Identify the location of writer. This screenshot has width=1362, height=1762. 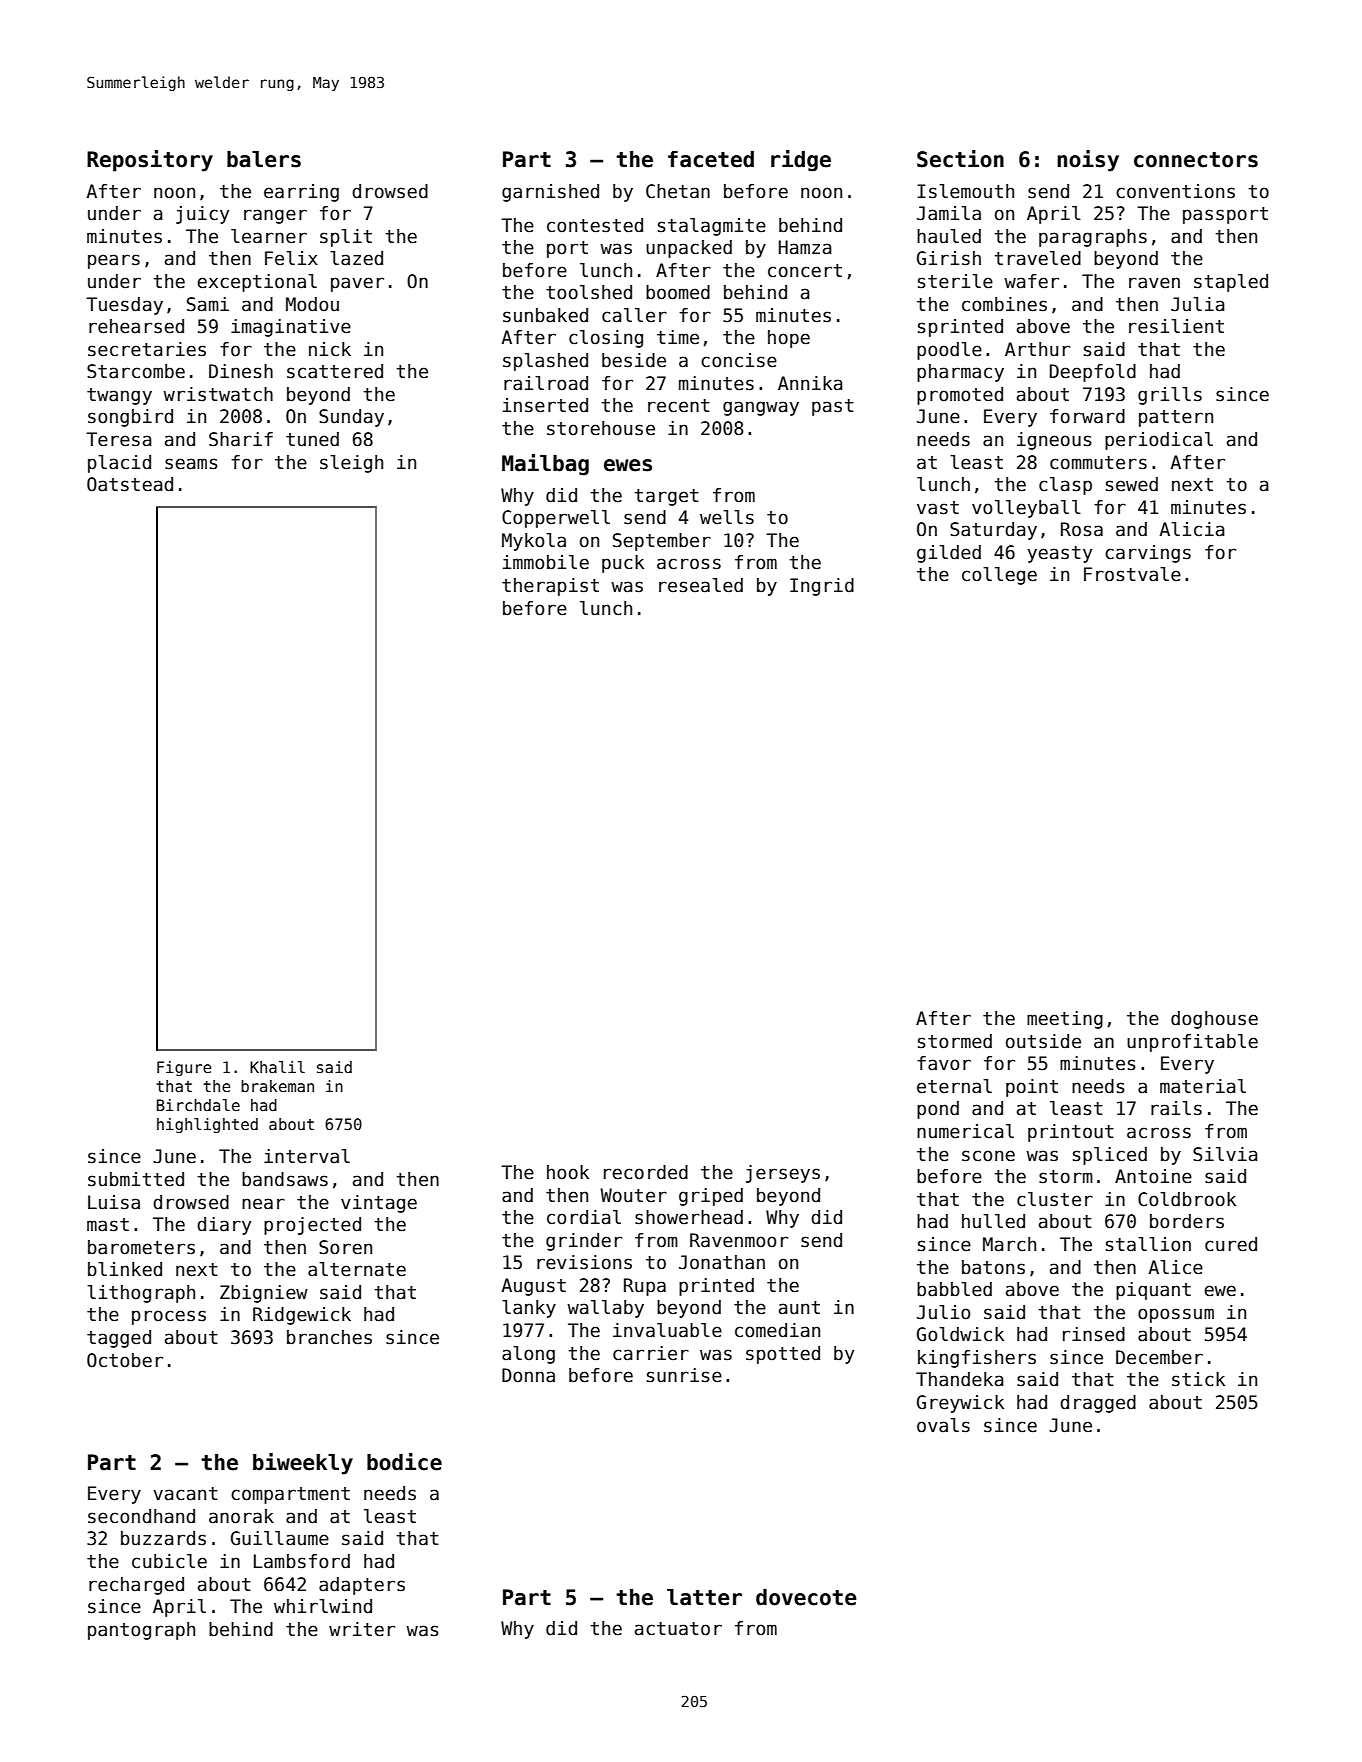
(362, 1629).
